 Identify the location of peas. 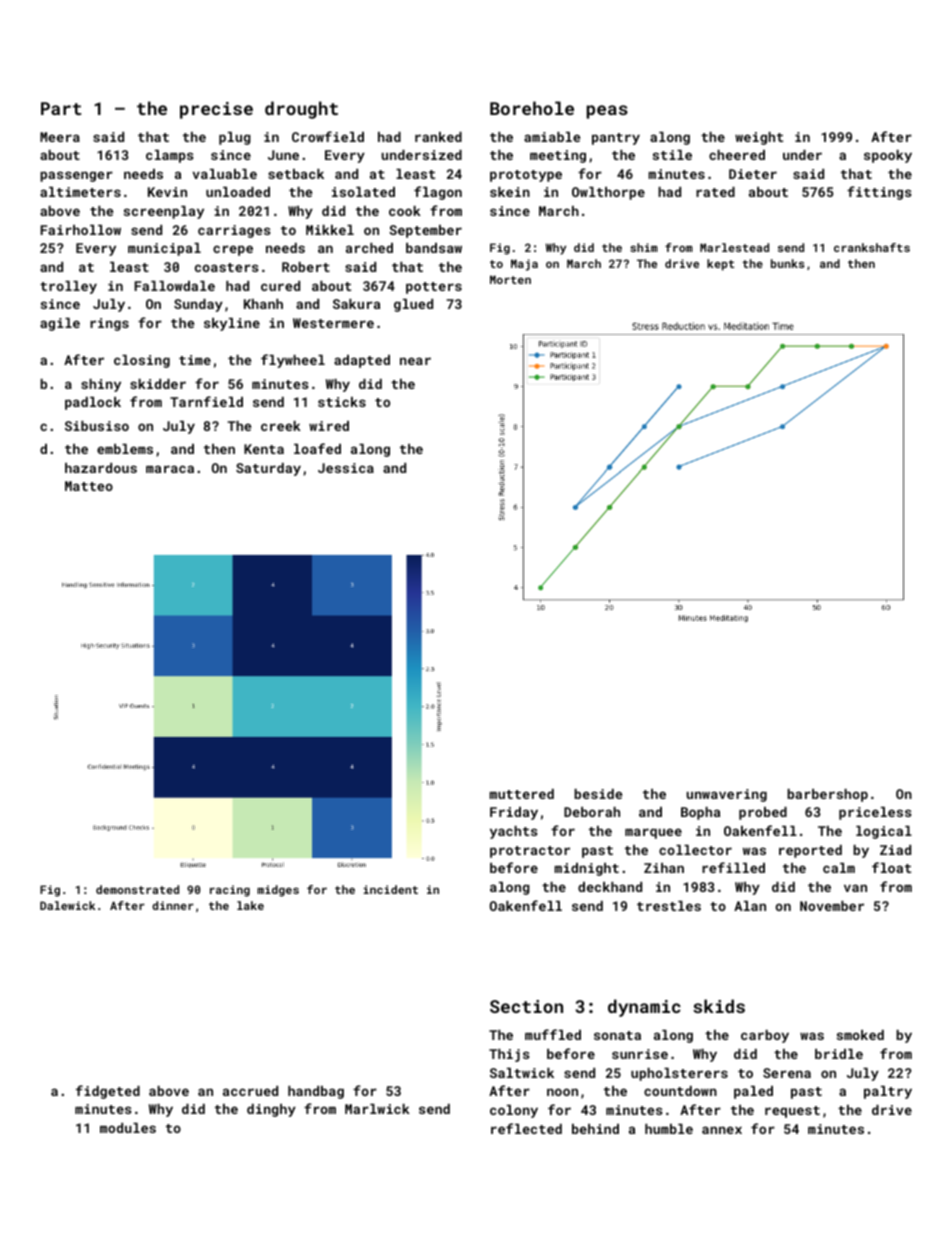
(607, 112).
